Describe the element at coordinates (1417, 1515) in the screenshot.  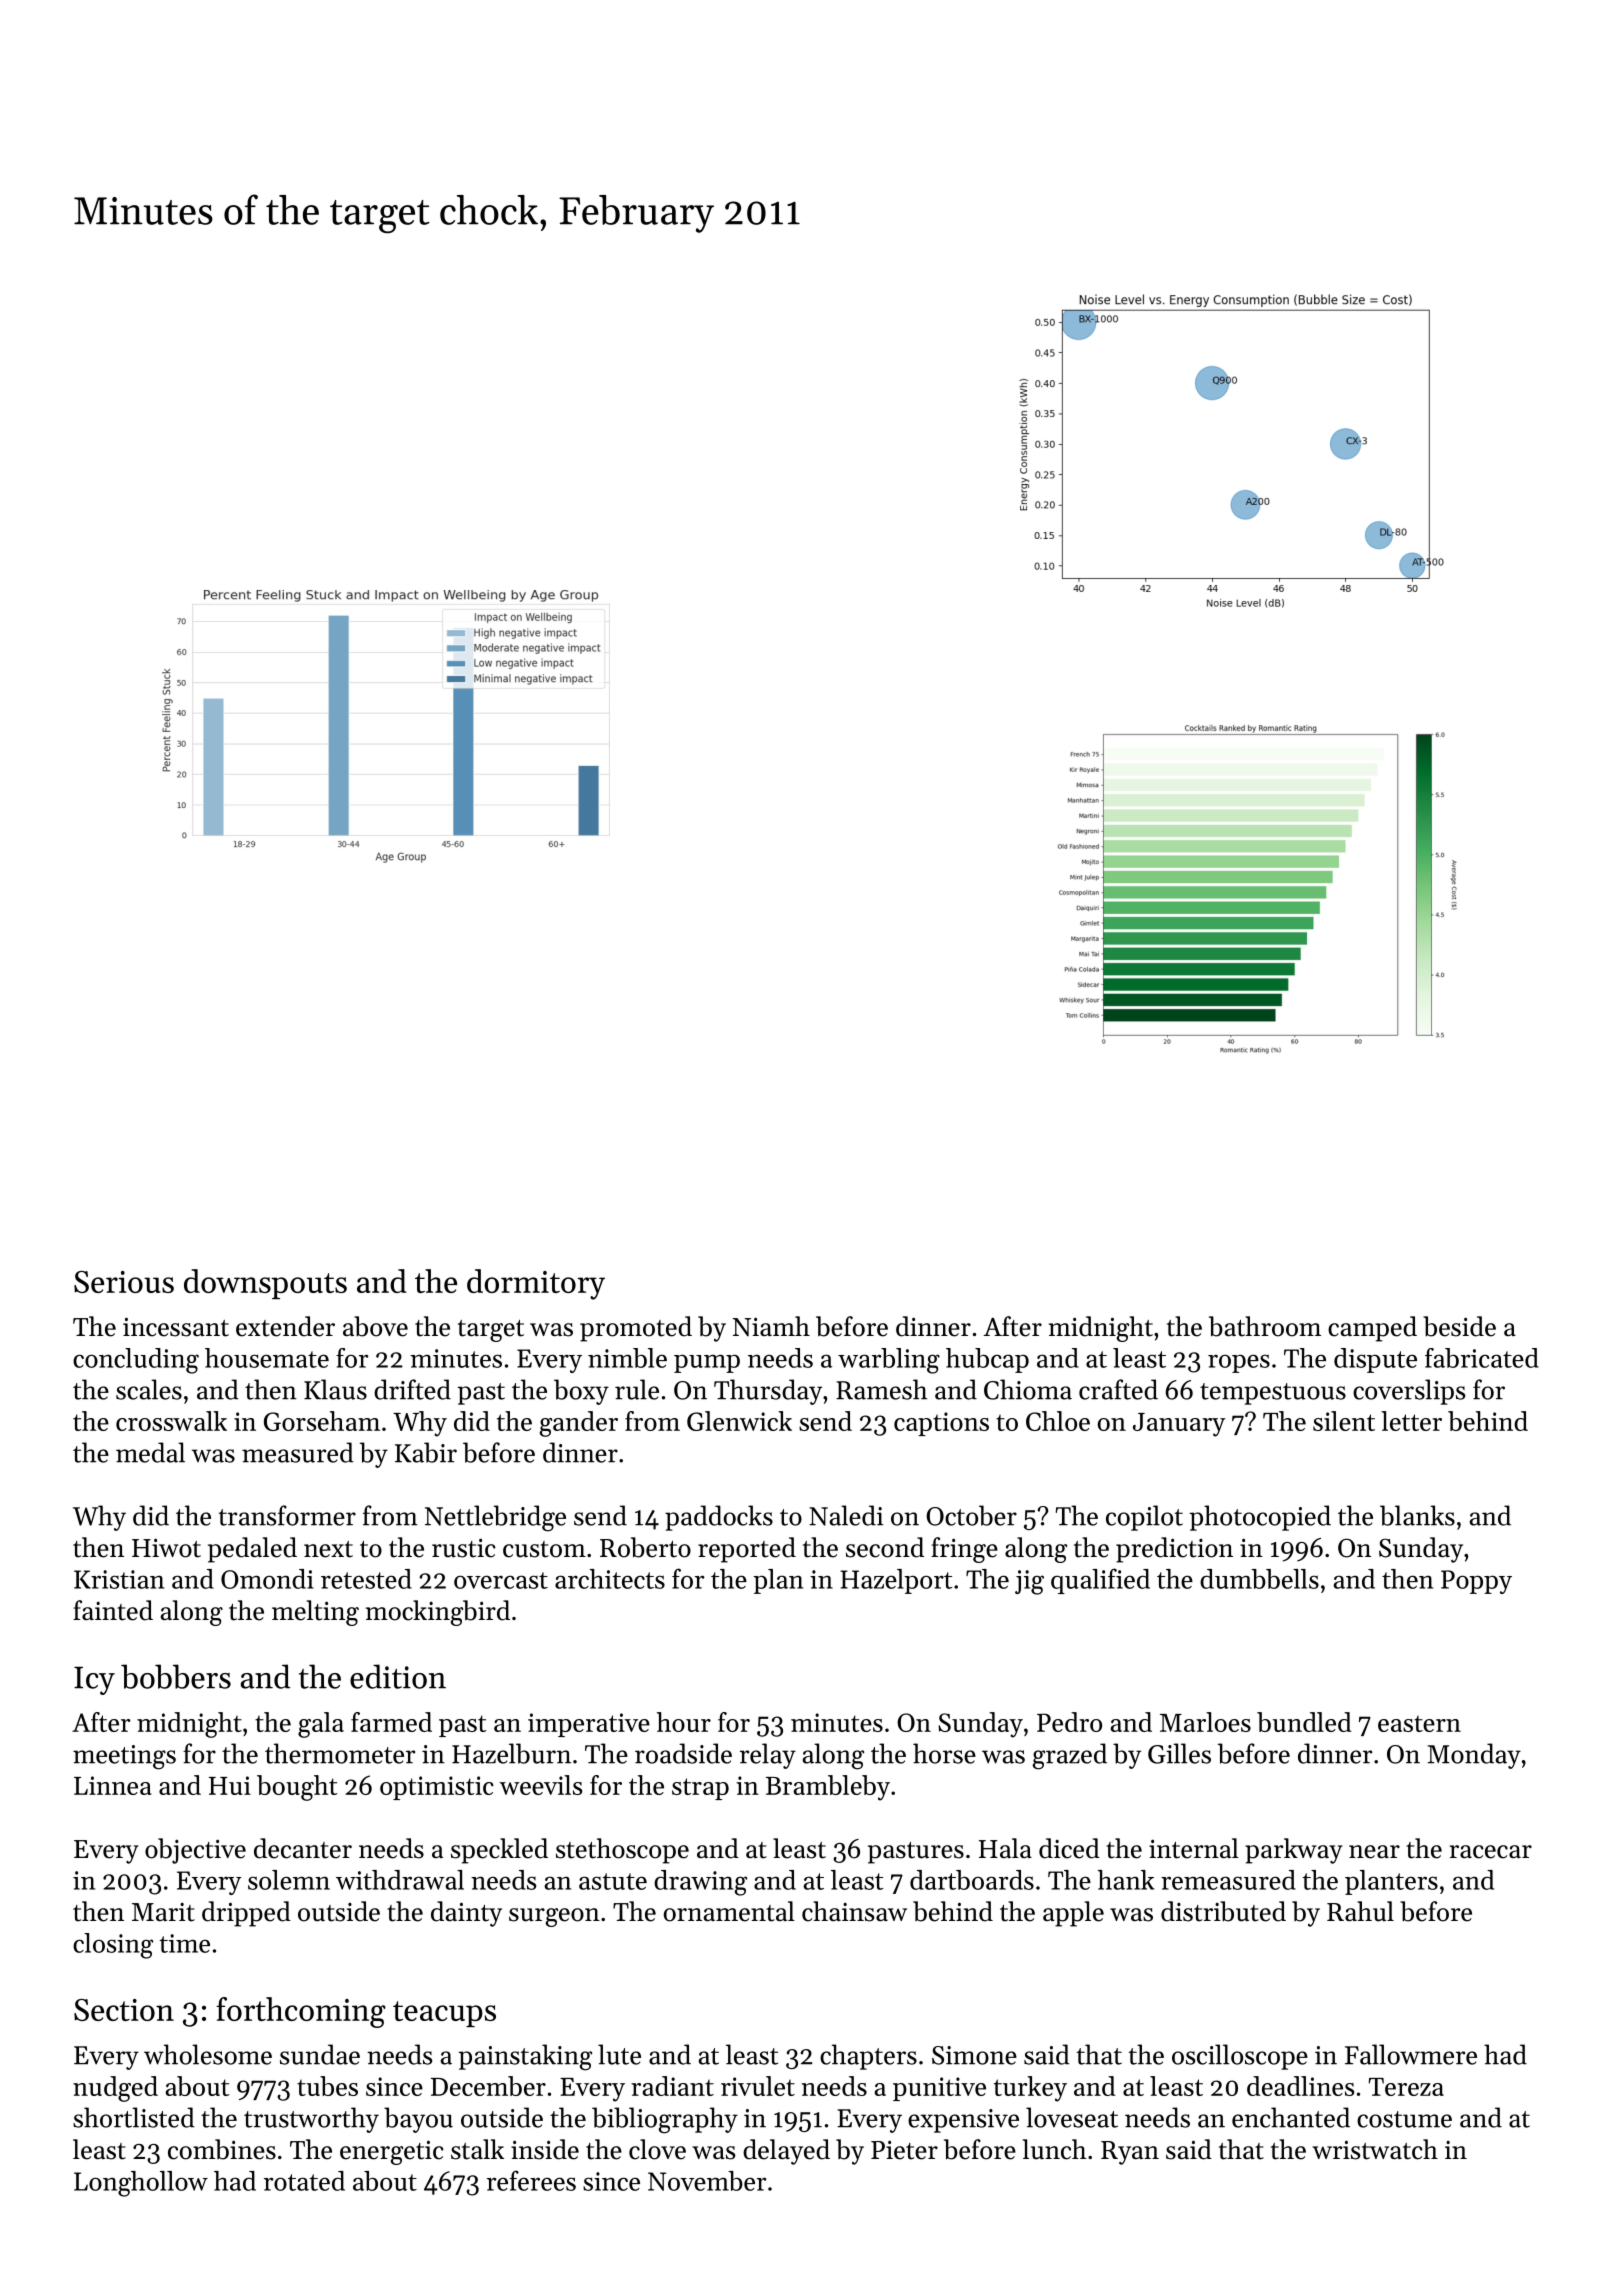
I see `blanks` at that location.
